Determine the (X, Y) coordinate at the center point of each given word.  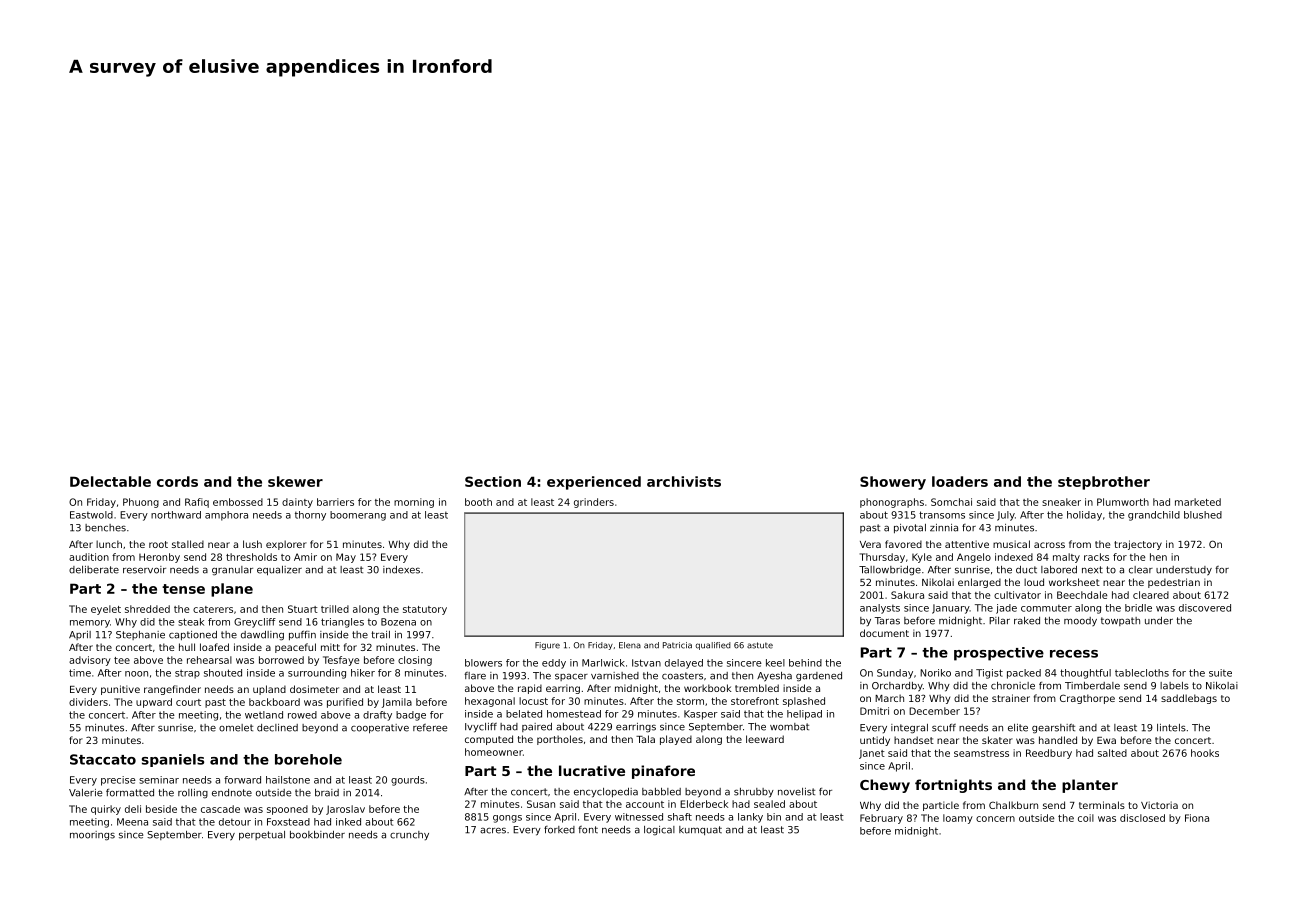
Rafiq (197, 503)
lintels (1171, 728)
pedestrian (1174, 583)
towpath (1120, 621)
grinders (594, 503)
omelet (236, 728)
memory (90, 624)
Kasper (701, 715)
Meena (132, 822)
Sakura (907, 595)
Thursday (882, 558)
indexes (401, 570)
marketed (1198, 502)
